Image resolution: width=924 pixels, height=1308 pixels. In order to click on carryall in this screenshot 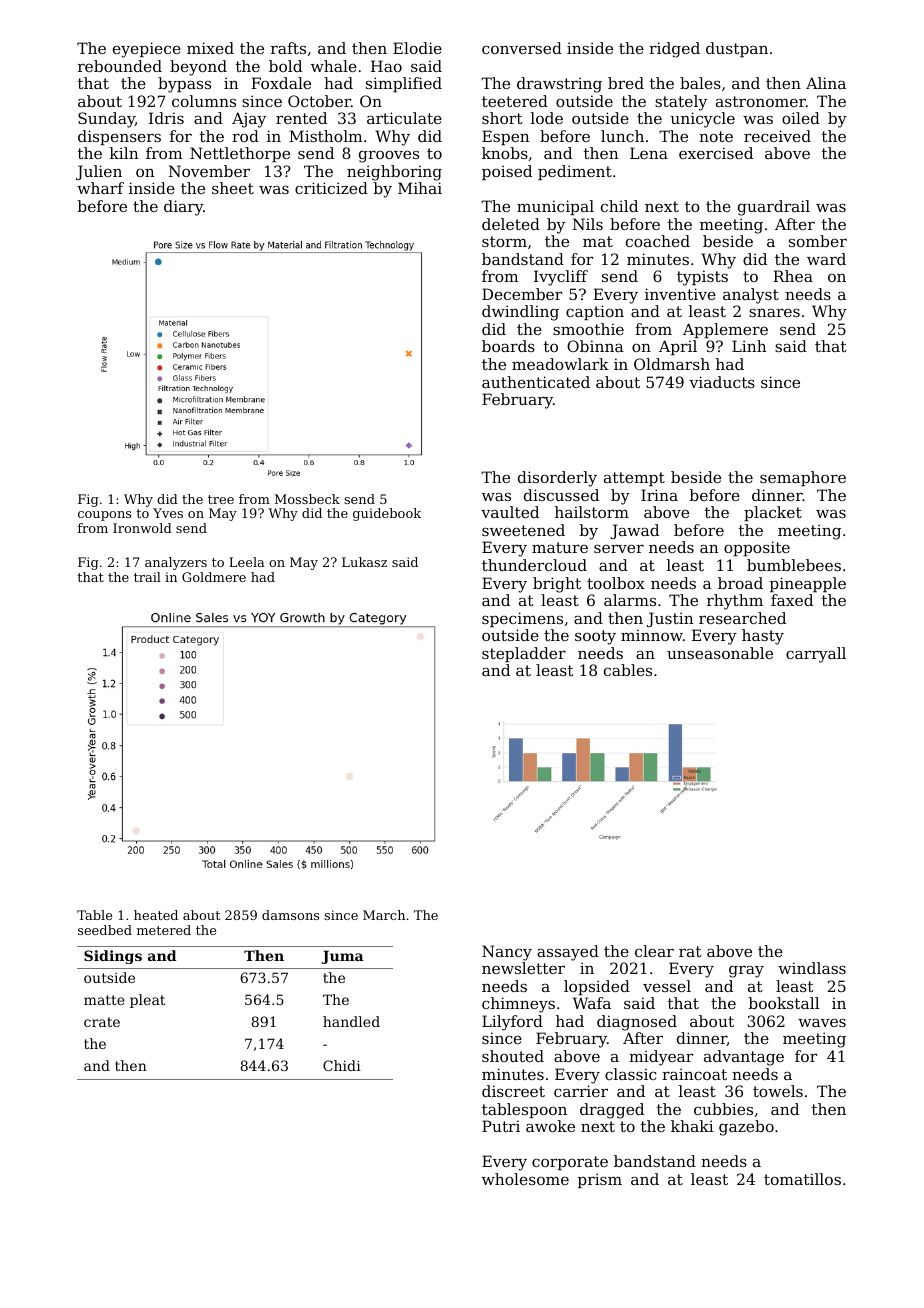, I will do `click(816, 655)`.
